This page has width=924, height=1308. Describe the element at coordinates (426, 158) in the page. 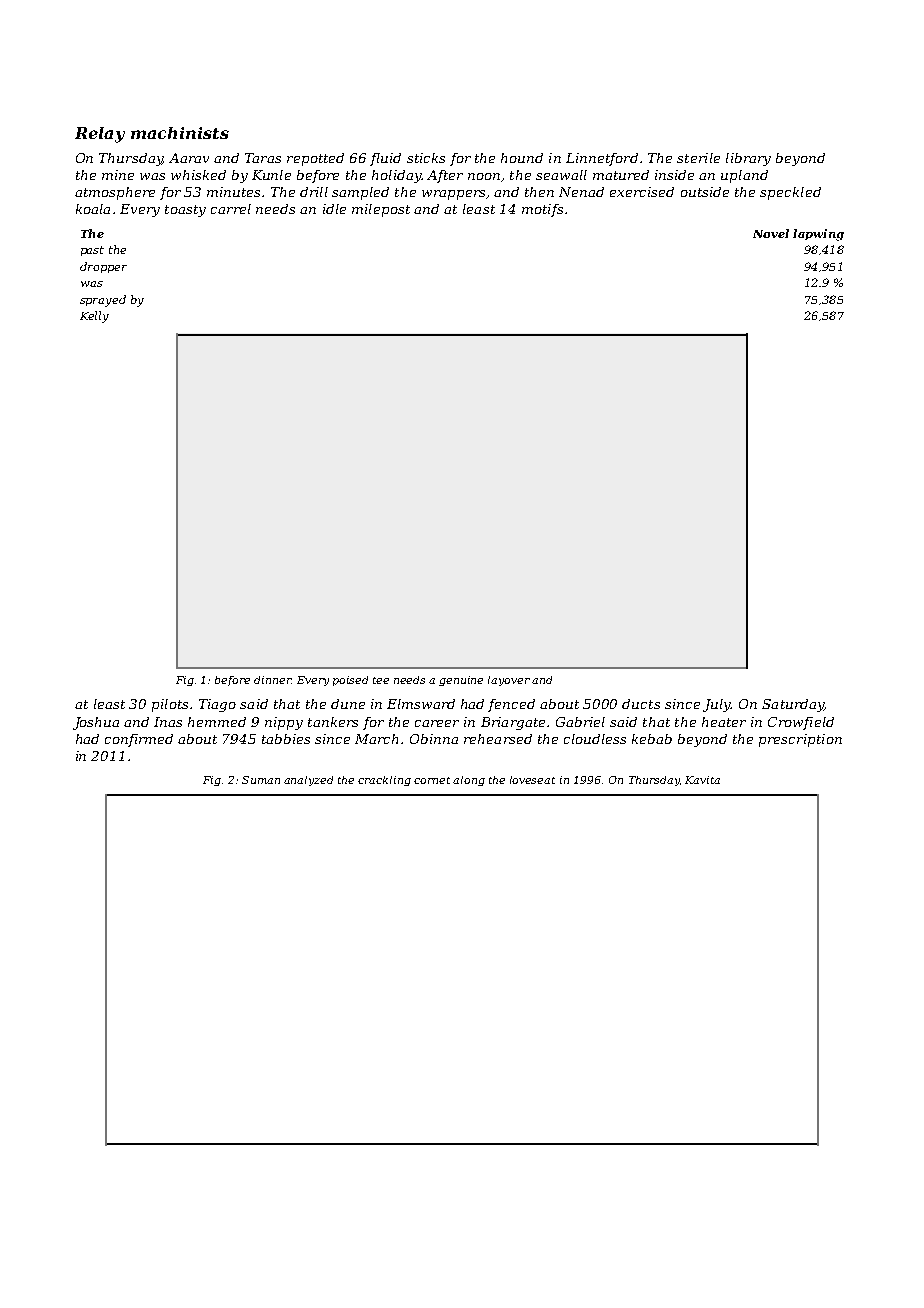

I see `sticks` at that location.
